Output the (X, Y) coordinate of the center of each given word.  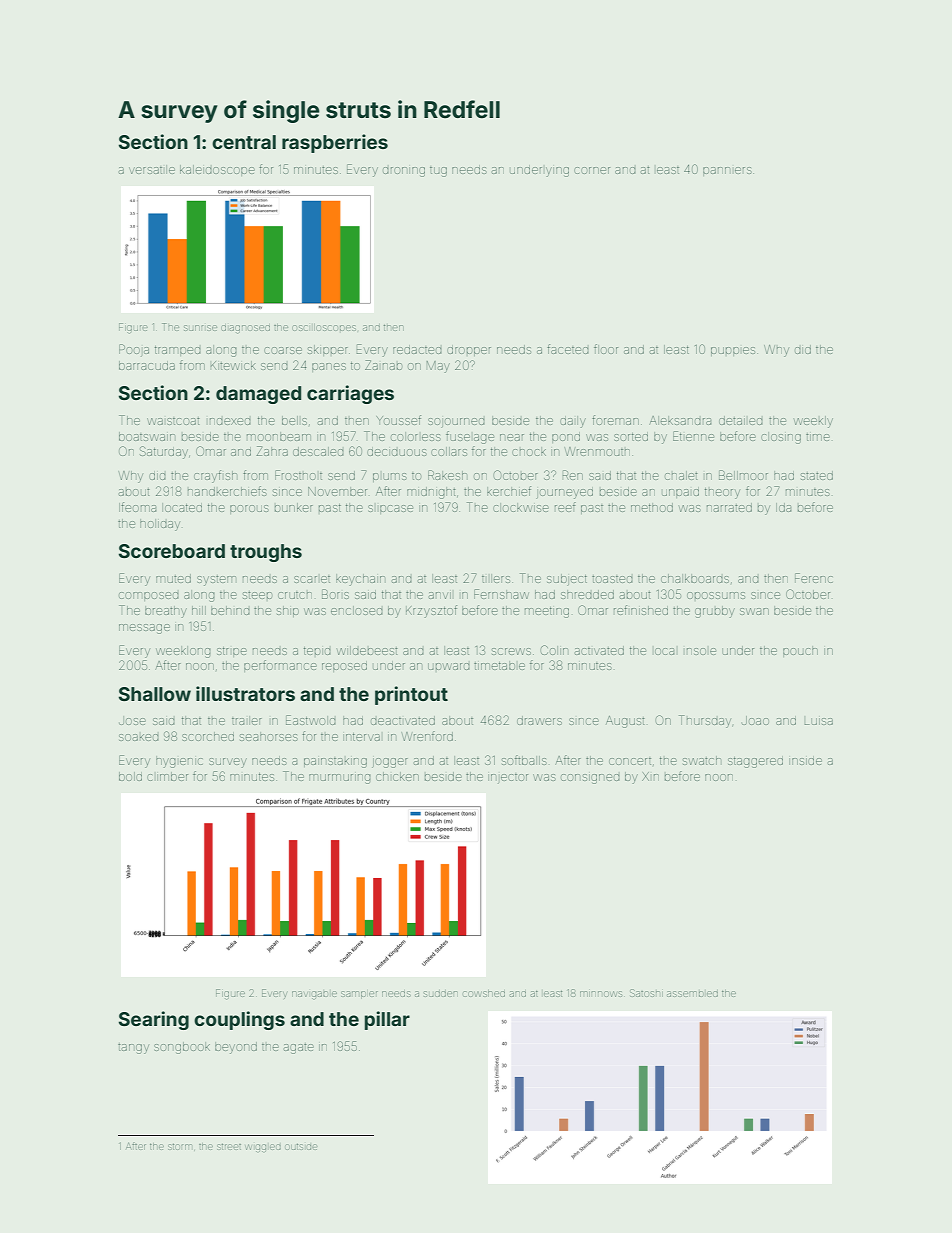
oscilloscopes (324, 327)
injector (508, 779)
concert (630, 761)
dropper (469, 351)
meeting (547, 612)
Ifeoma (137, 507)
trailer (247, 720)
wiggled (263, 1148)
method (652, 507)
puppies (733, 351)
